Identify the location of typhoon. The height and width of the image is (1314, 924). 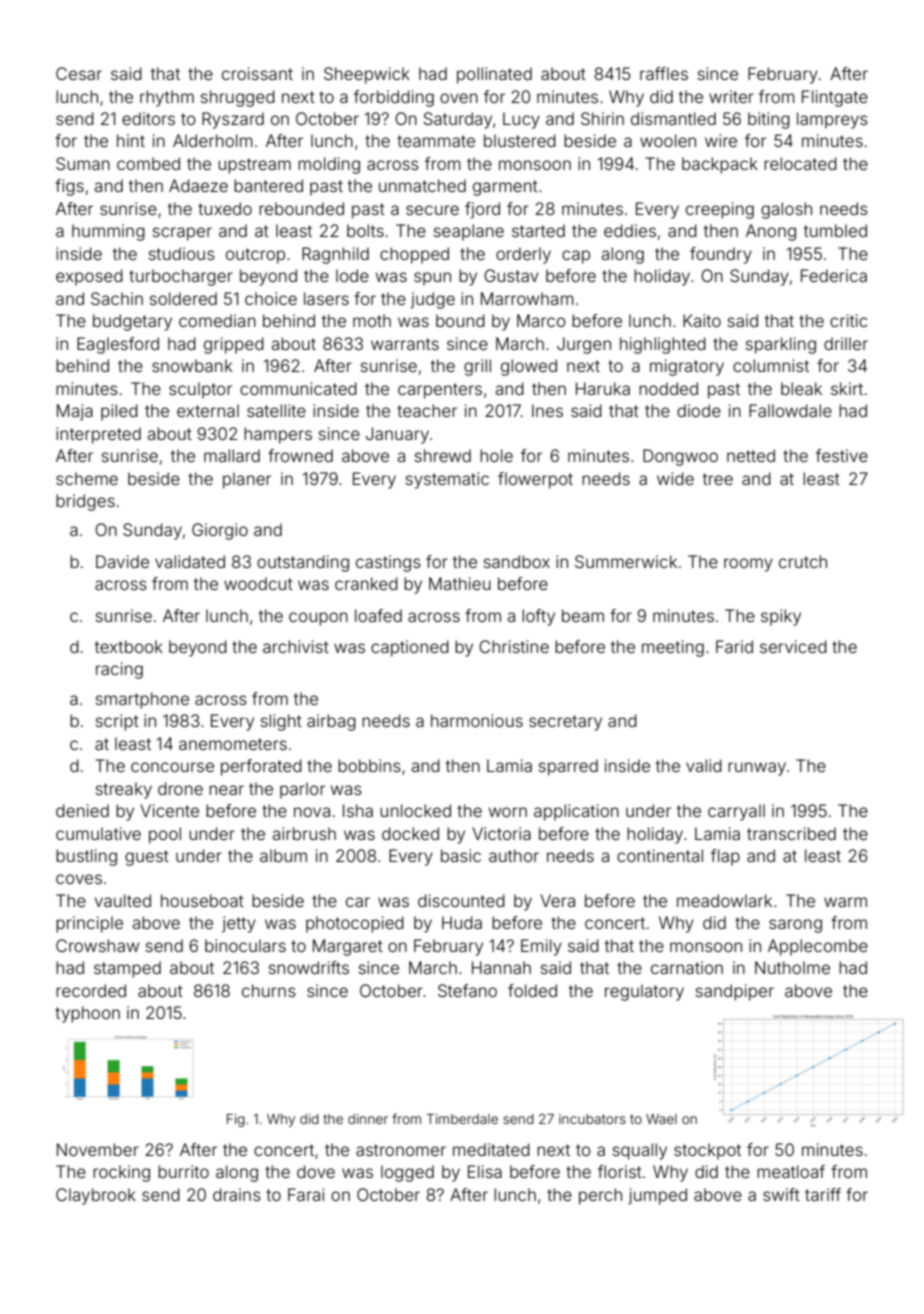
(87, 1014).
